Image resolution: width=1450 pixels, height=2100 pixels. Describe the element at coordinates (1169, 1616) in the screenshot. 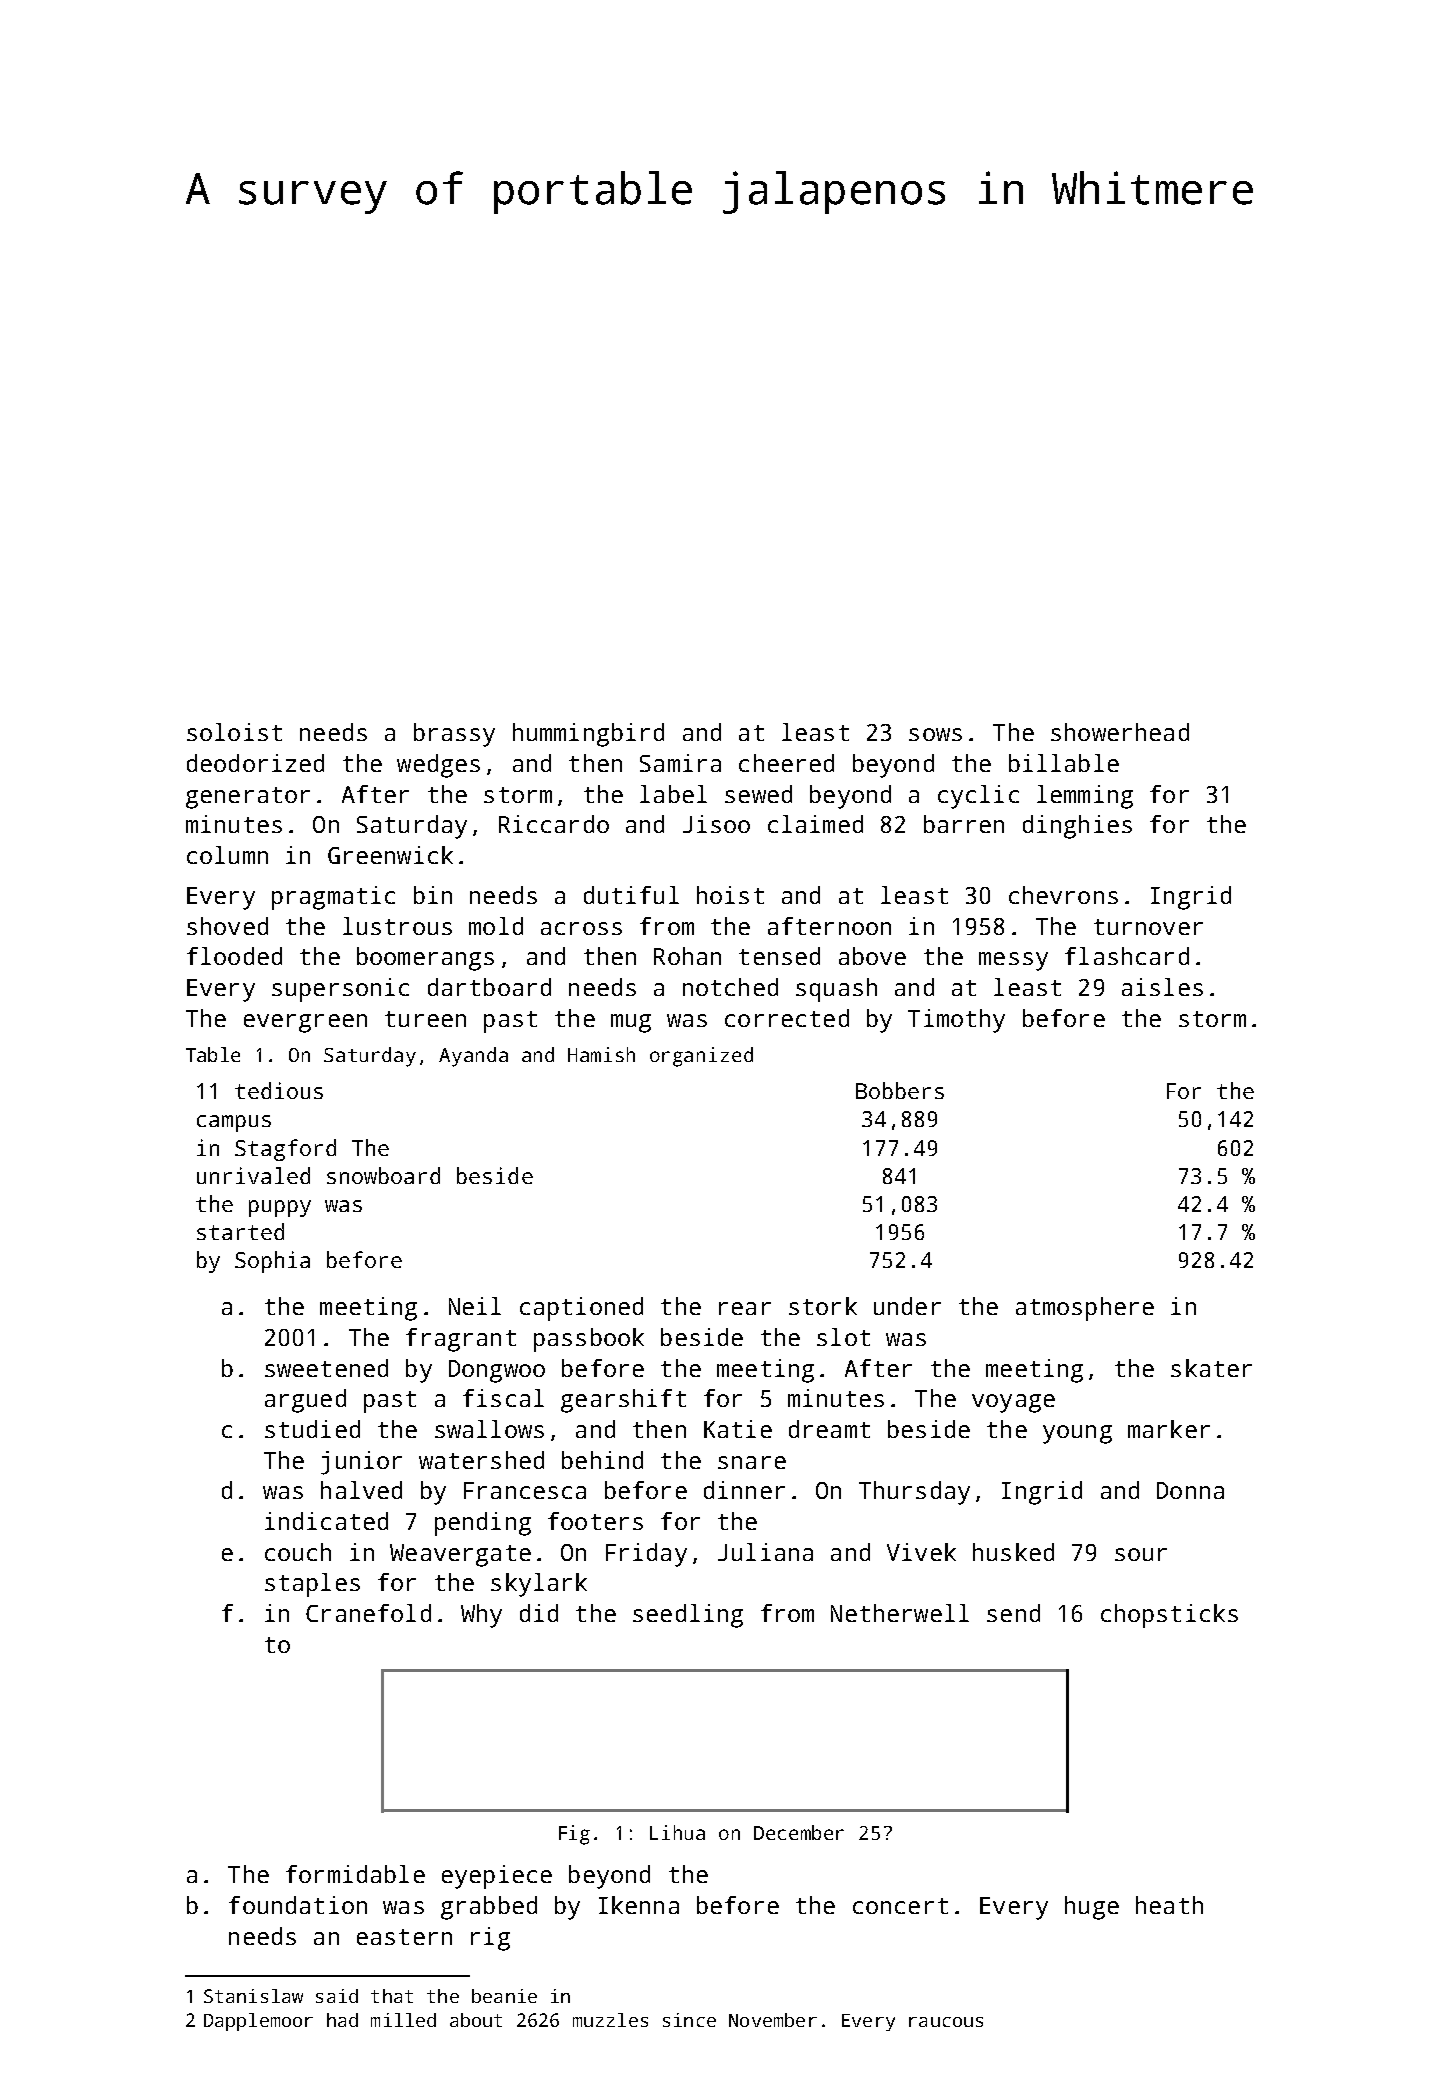

I see `chopsticks` at that location.
